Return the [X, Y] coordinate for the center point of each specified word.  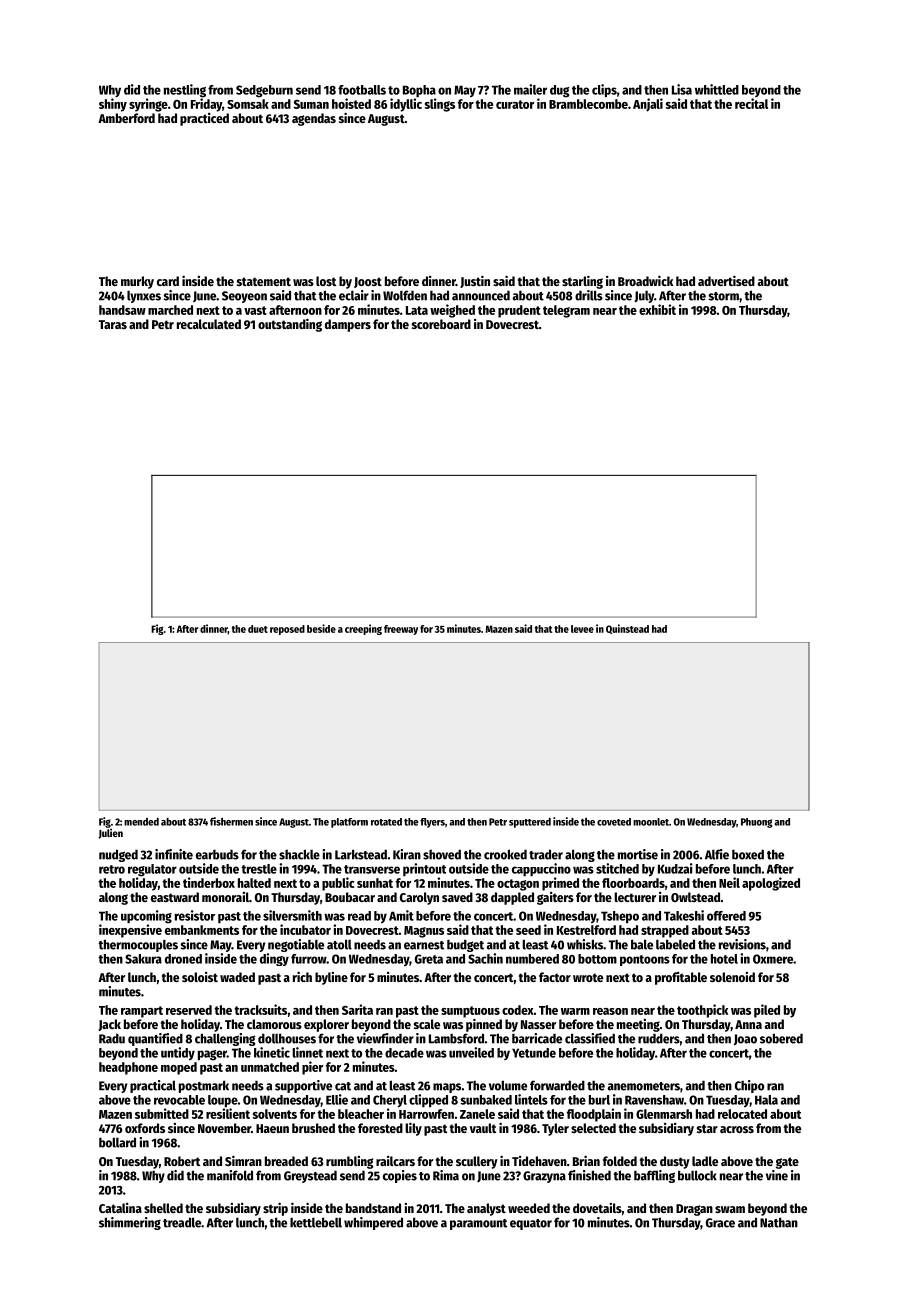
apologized [771, 884]
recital [751, 103]
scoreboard [441, 324]
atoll [339, 944]
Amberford [126, 118]
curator [515, 104]
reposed [287, 630]
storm [723, 296]
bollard [117, 1142]
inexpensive [130, 931]
